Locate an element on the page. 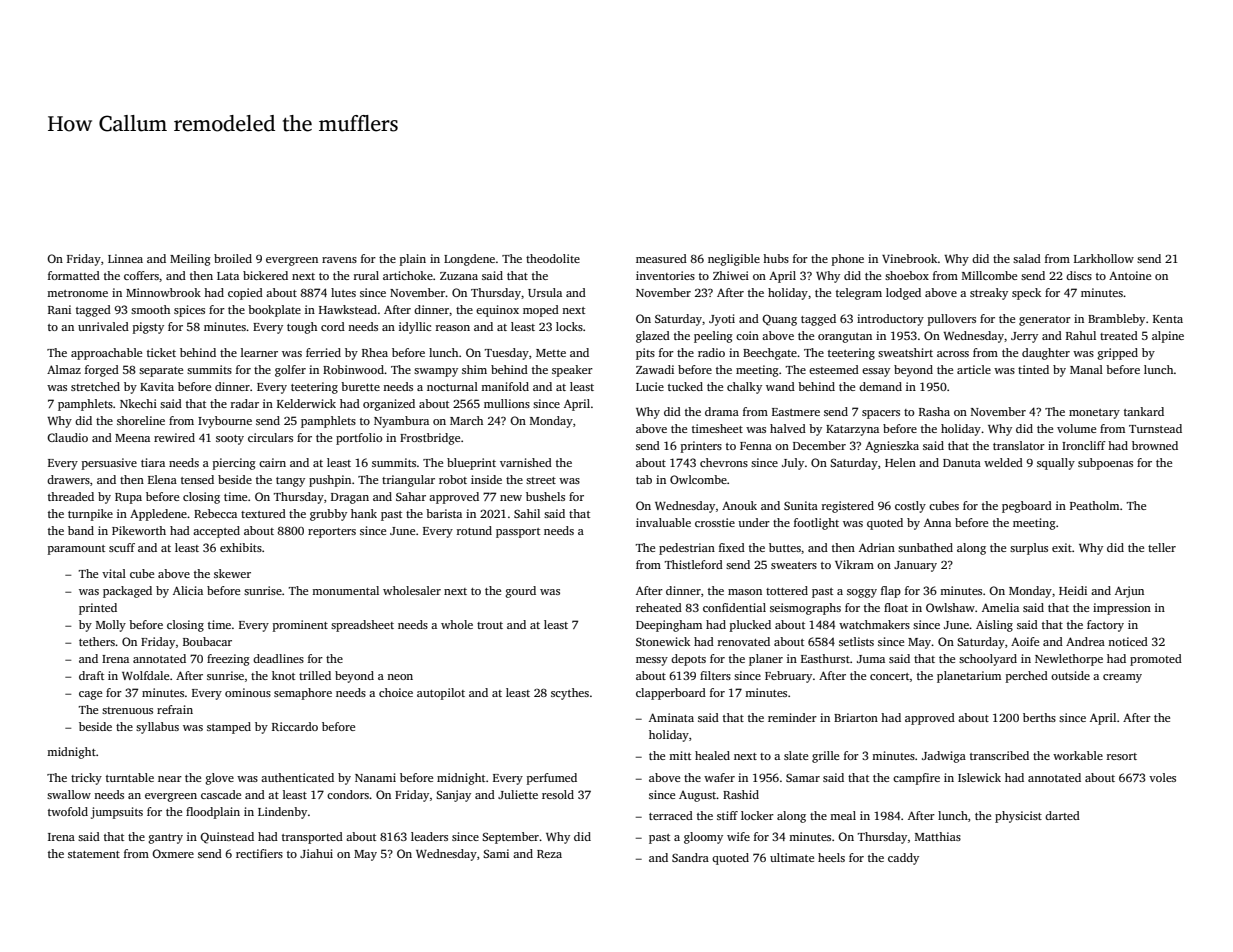 This page has height=952, width=1233. Sandra is located at coordinates (690, 857).
